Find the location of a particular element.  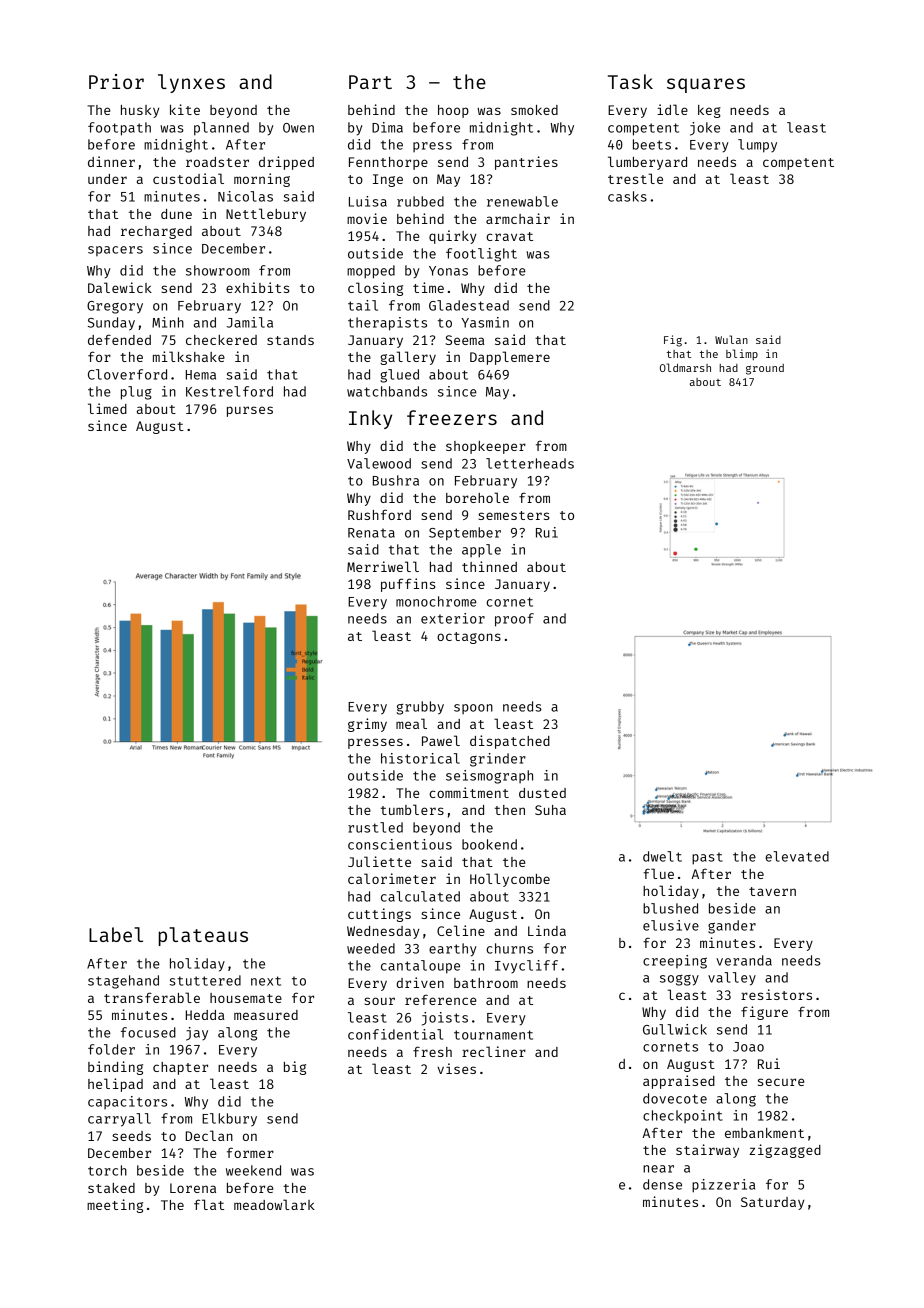

Oldmarsh is located at coordinates (685, 367).
